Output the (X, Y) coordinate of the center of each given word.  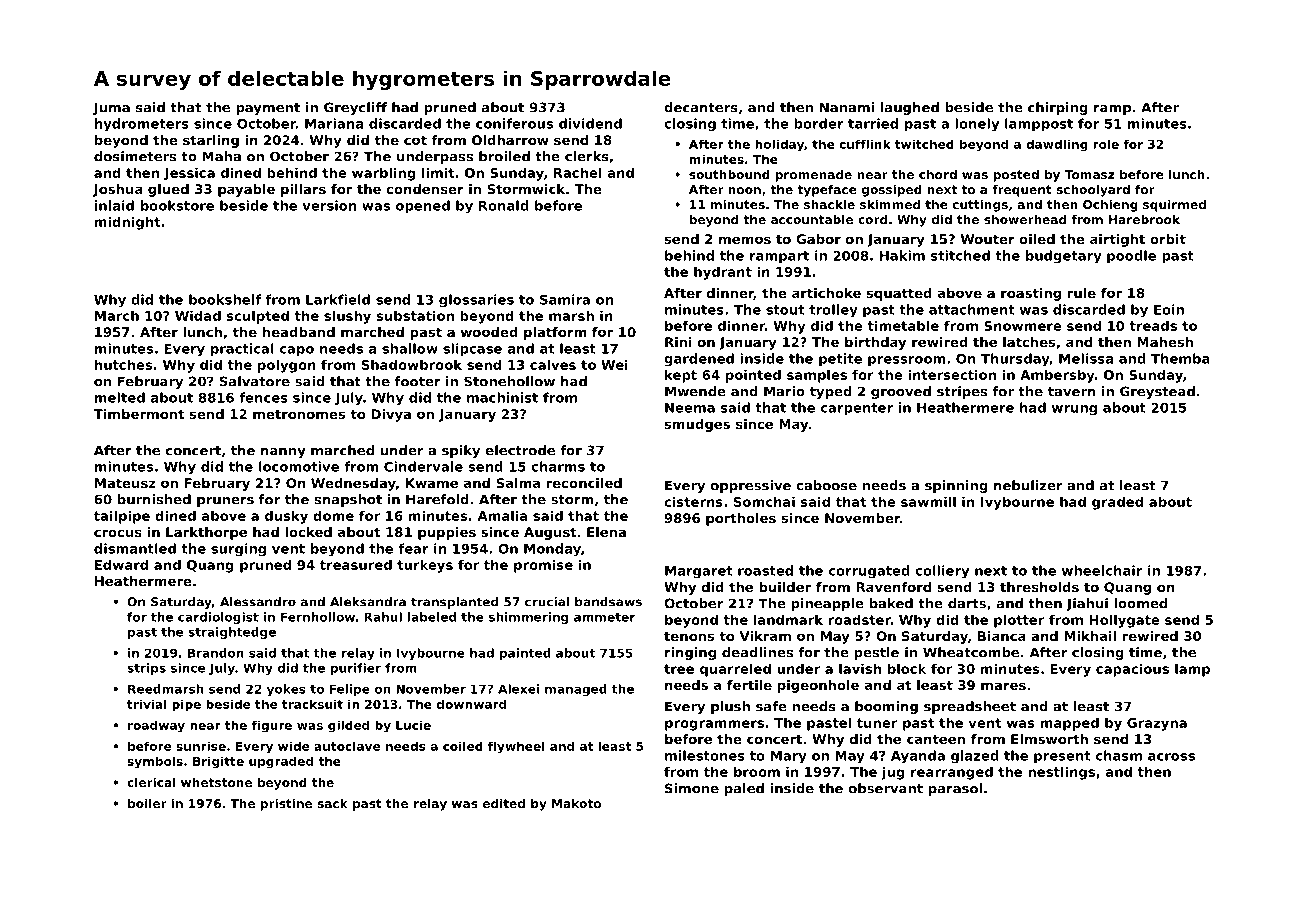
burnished (154, 499)
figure (272, 726)
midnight (128, 223)
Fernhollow (318, 617)
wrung (1074, 410)
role (1106, 144)
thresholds (1039, 587)
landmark (788, 619)
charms (558, 466)
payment (268, 109)
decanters (701, 107)
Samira (565, 299)
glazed (975, 756)
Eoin (1169, 309)
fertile (749, 685)
